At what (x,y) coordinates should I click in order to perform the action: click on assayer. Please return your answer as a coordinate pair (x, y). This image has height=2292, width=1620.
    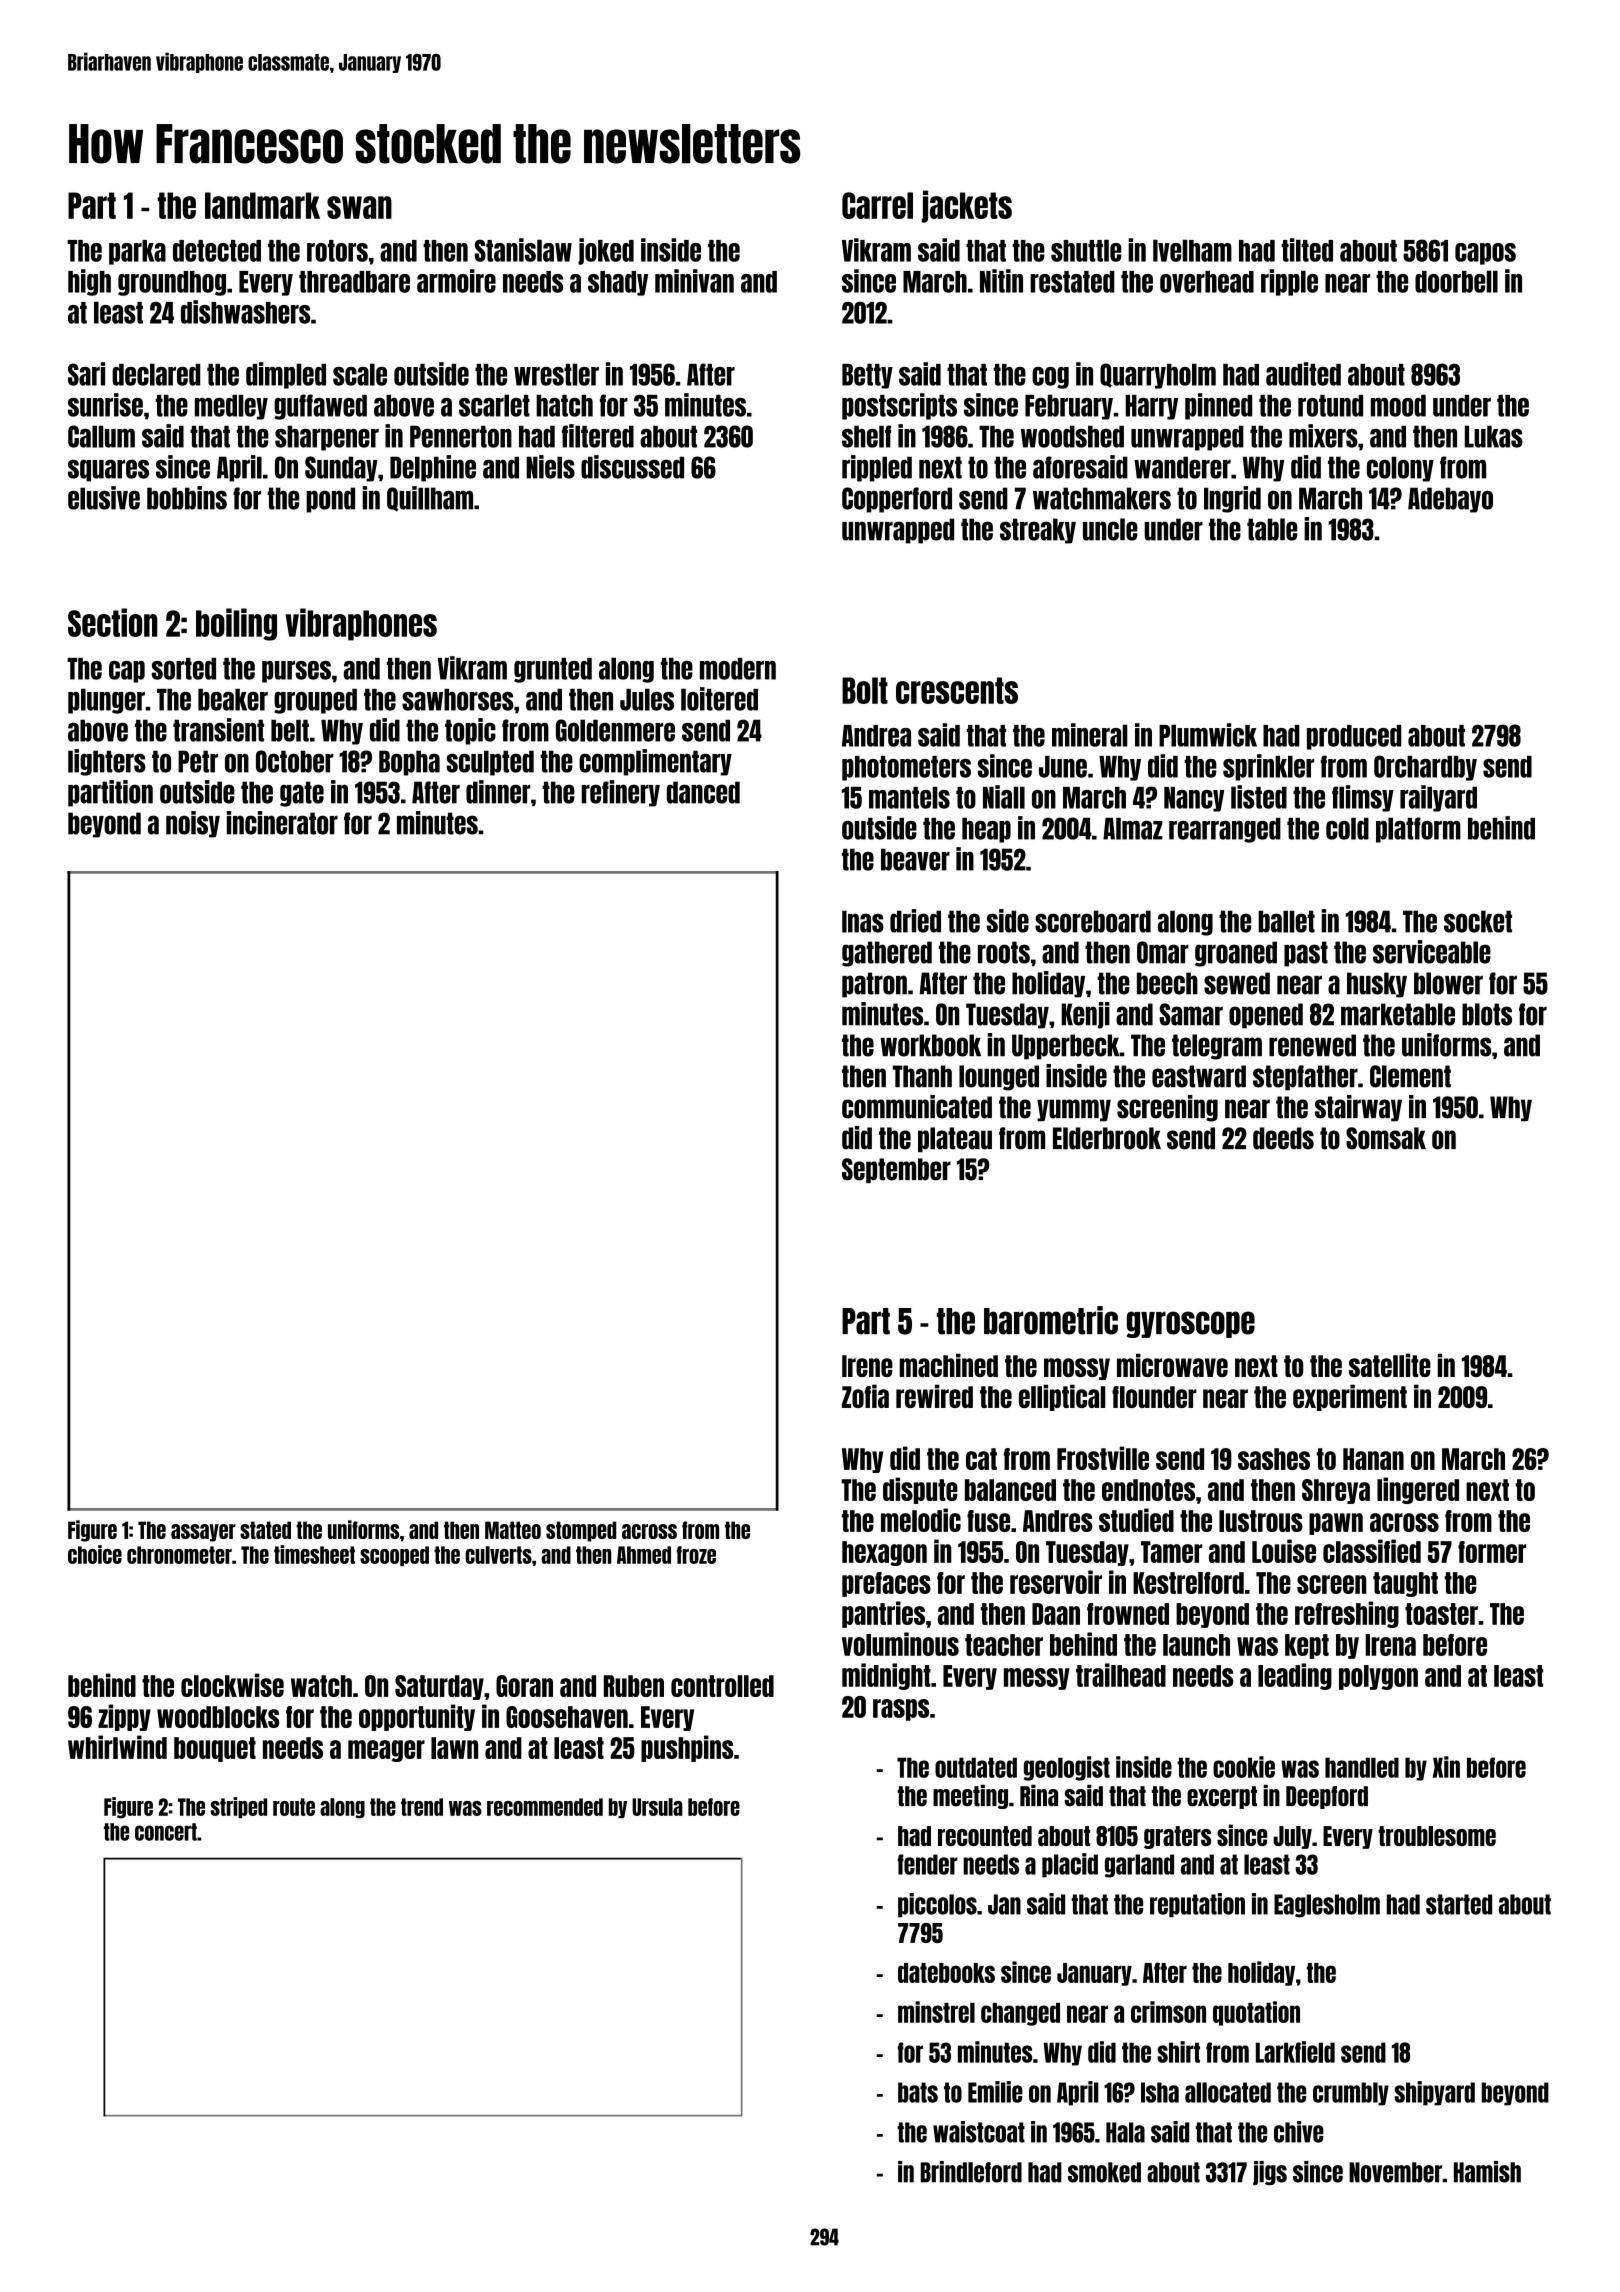
    Looking at the image, I should click on (203, 1533).
